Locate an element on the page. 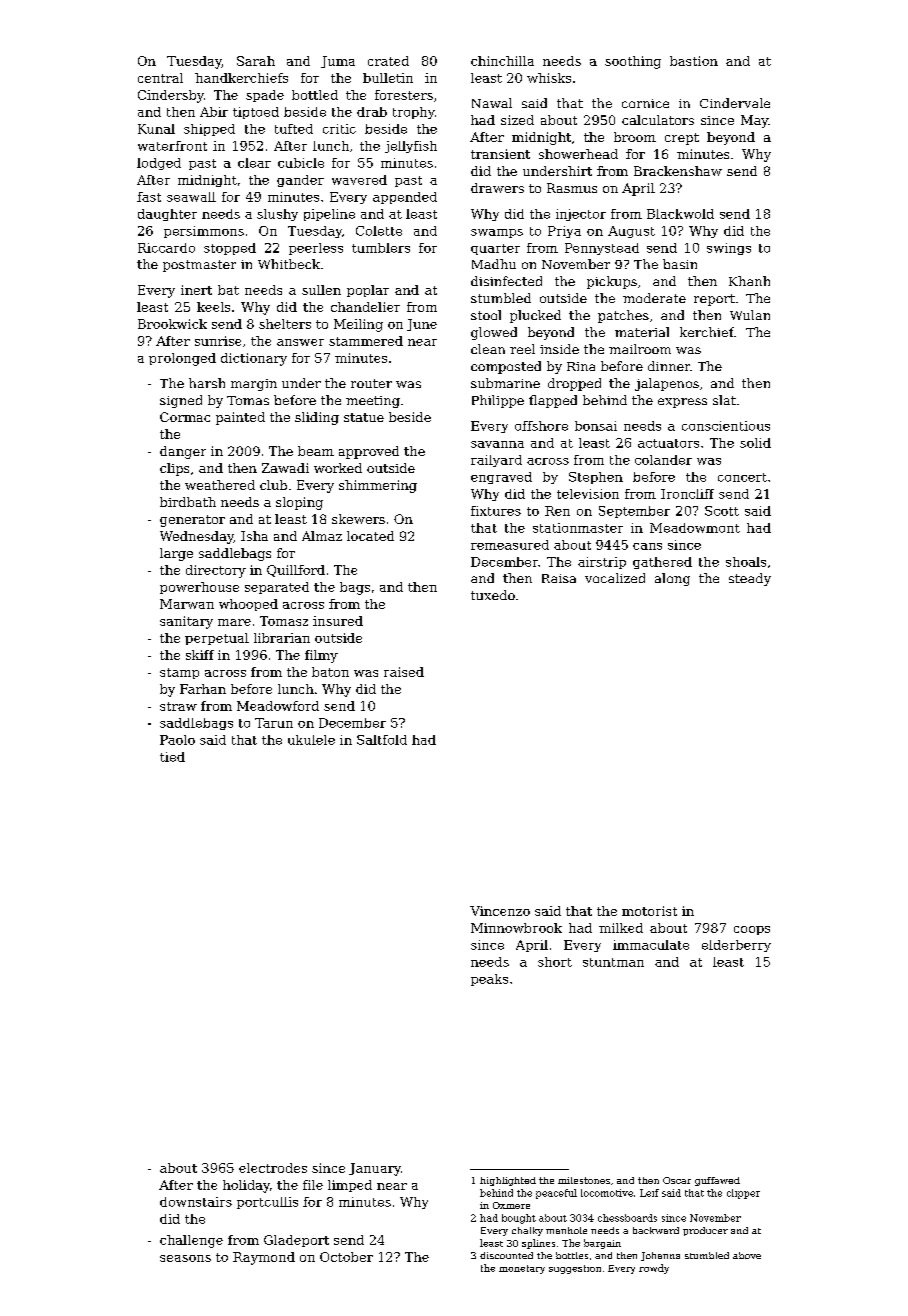  Raymond is located at coordinates (264, 1258).
